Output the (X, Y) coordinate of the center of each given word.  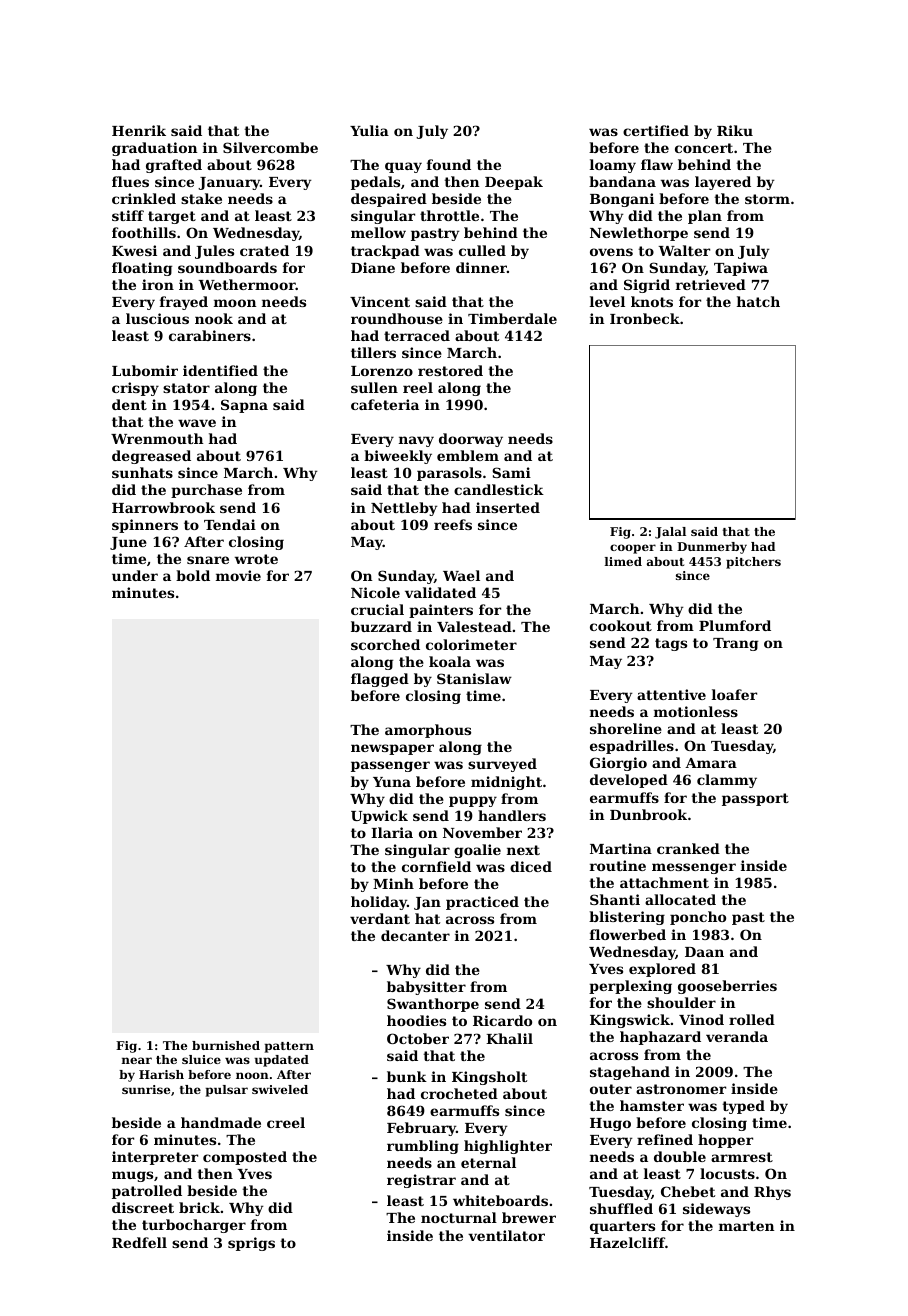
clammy (727, 781)
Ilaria (392, 832)
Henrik (139, 130)
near (137, 1060)
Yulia (369, 130)
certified (656, 130)
